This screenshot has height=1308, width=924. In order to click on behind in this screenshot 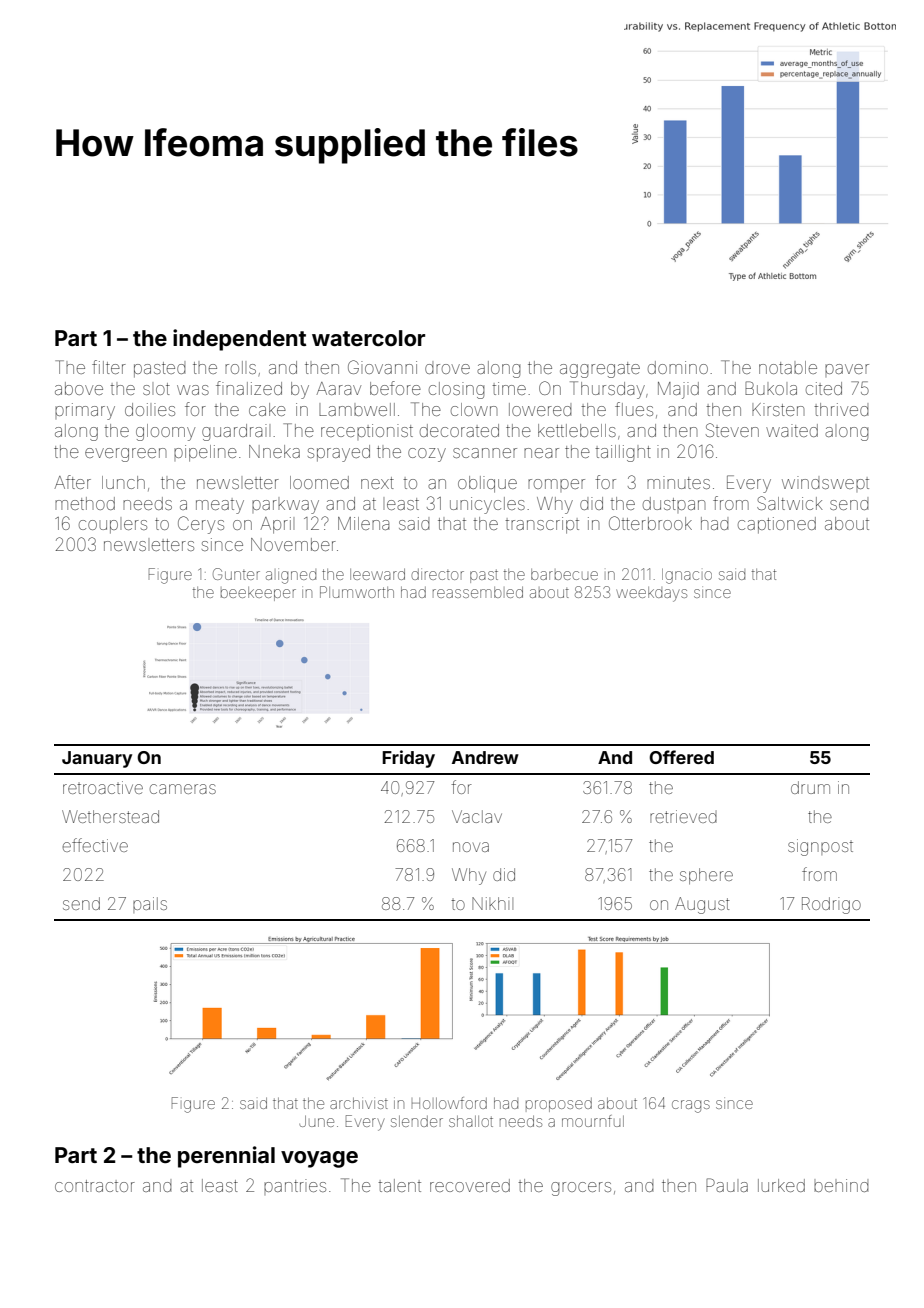, I will do `click(841, 1185)`.
